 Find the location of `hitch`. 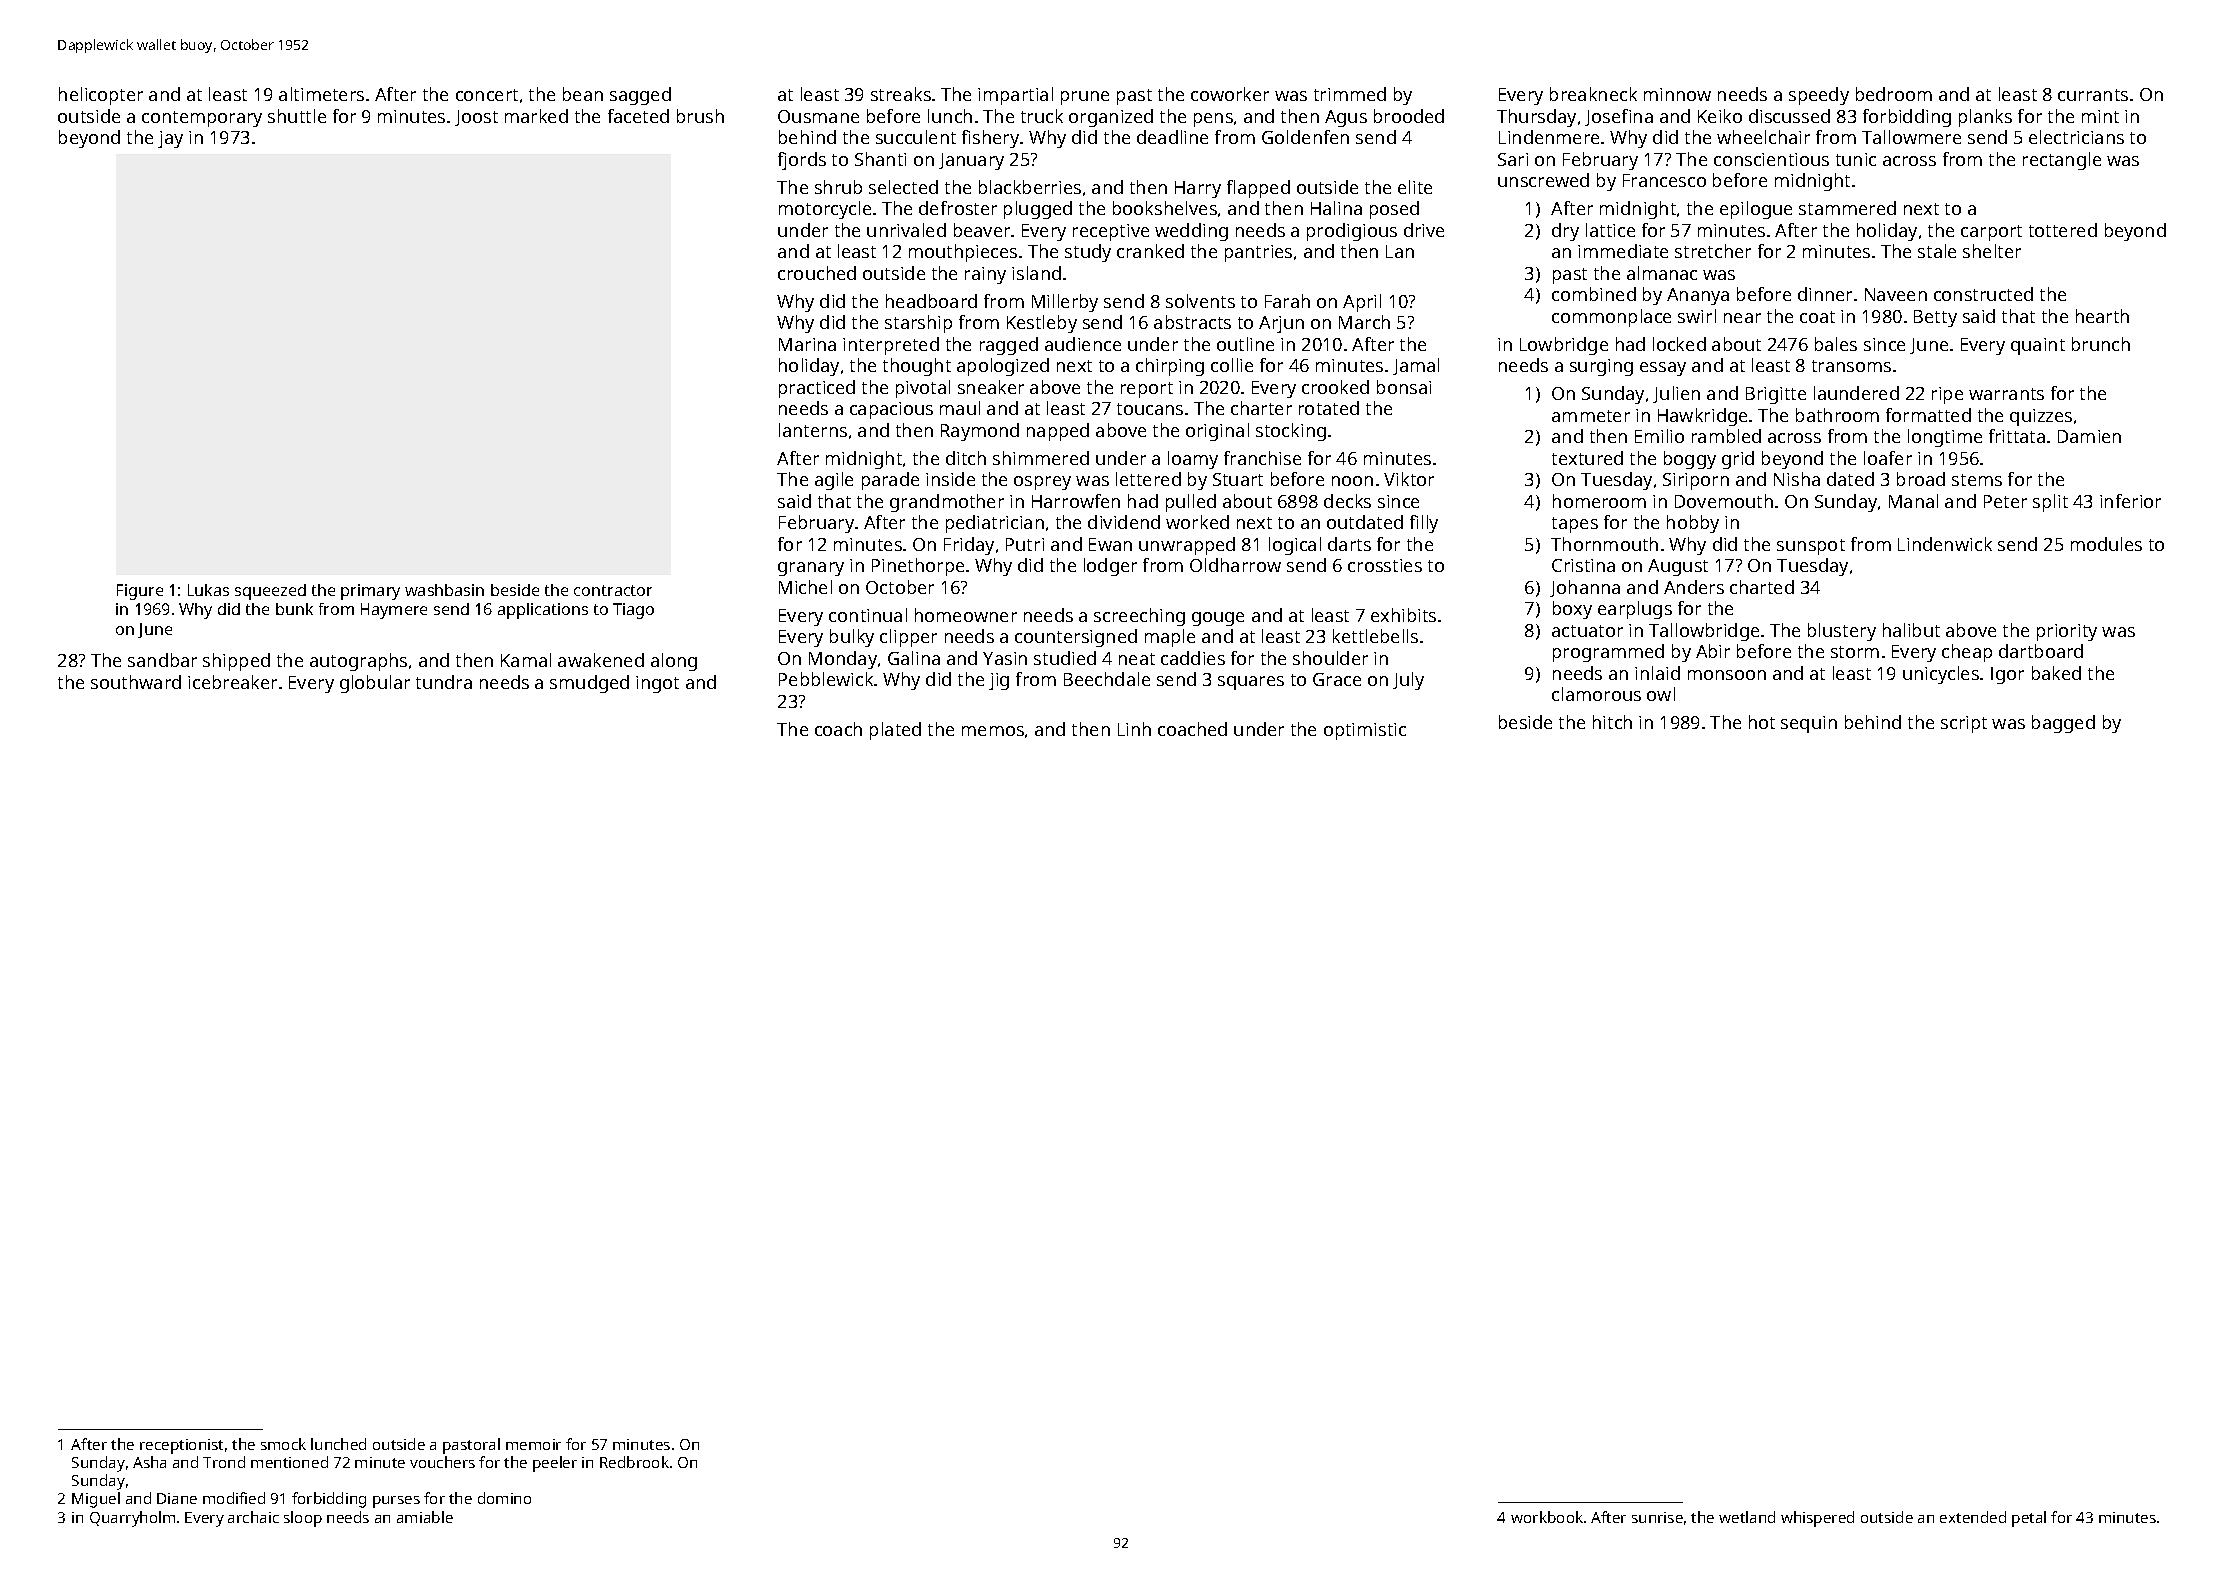

hitch is located at coordinates (1612, 722).
